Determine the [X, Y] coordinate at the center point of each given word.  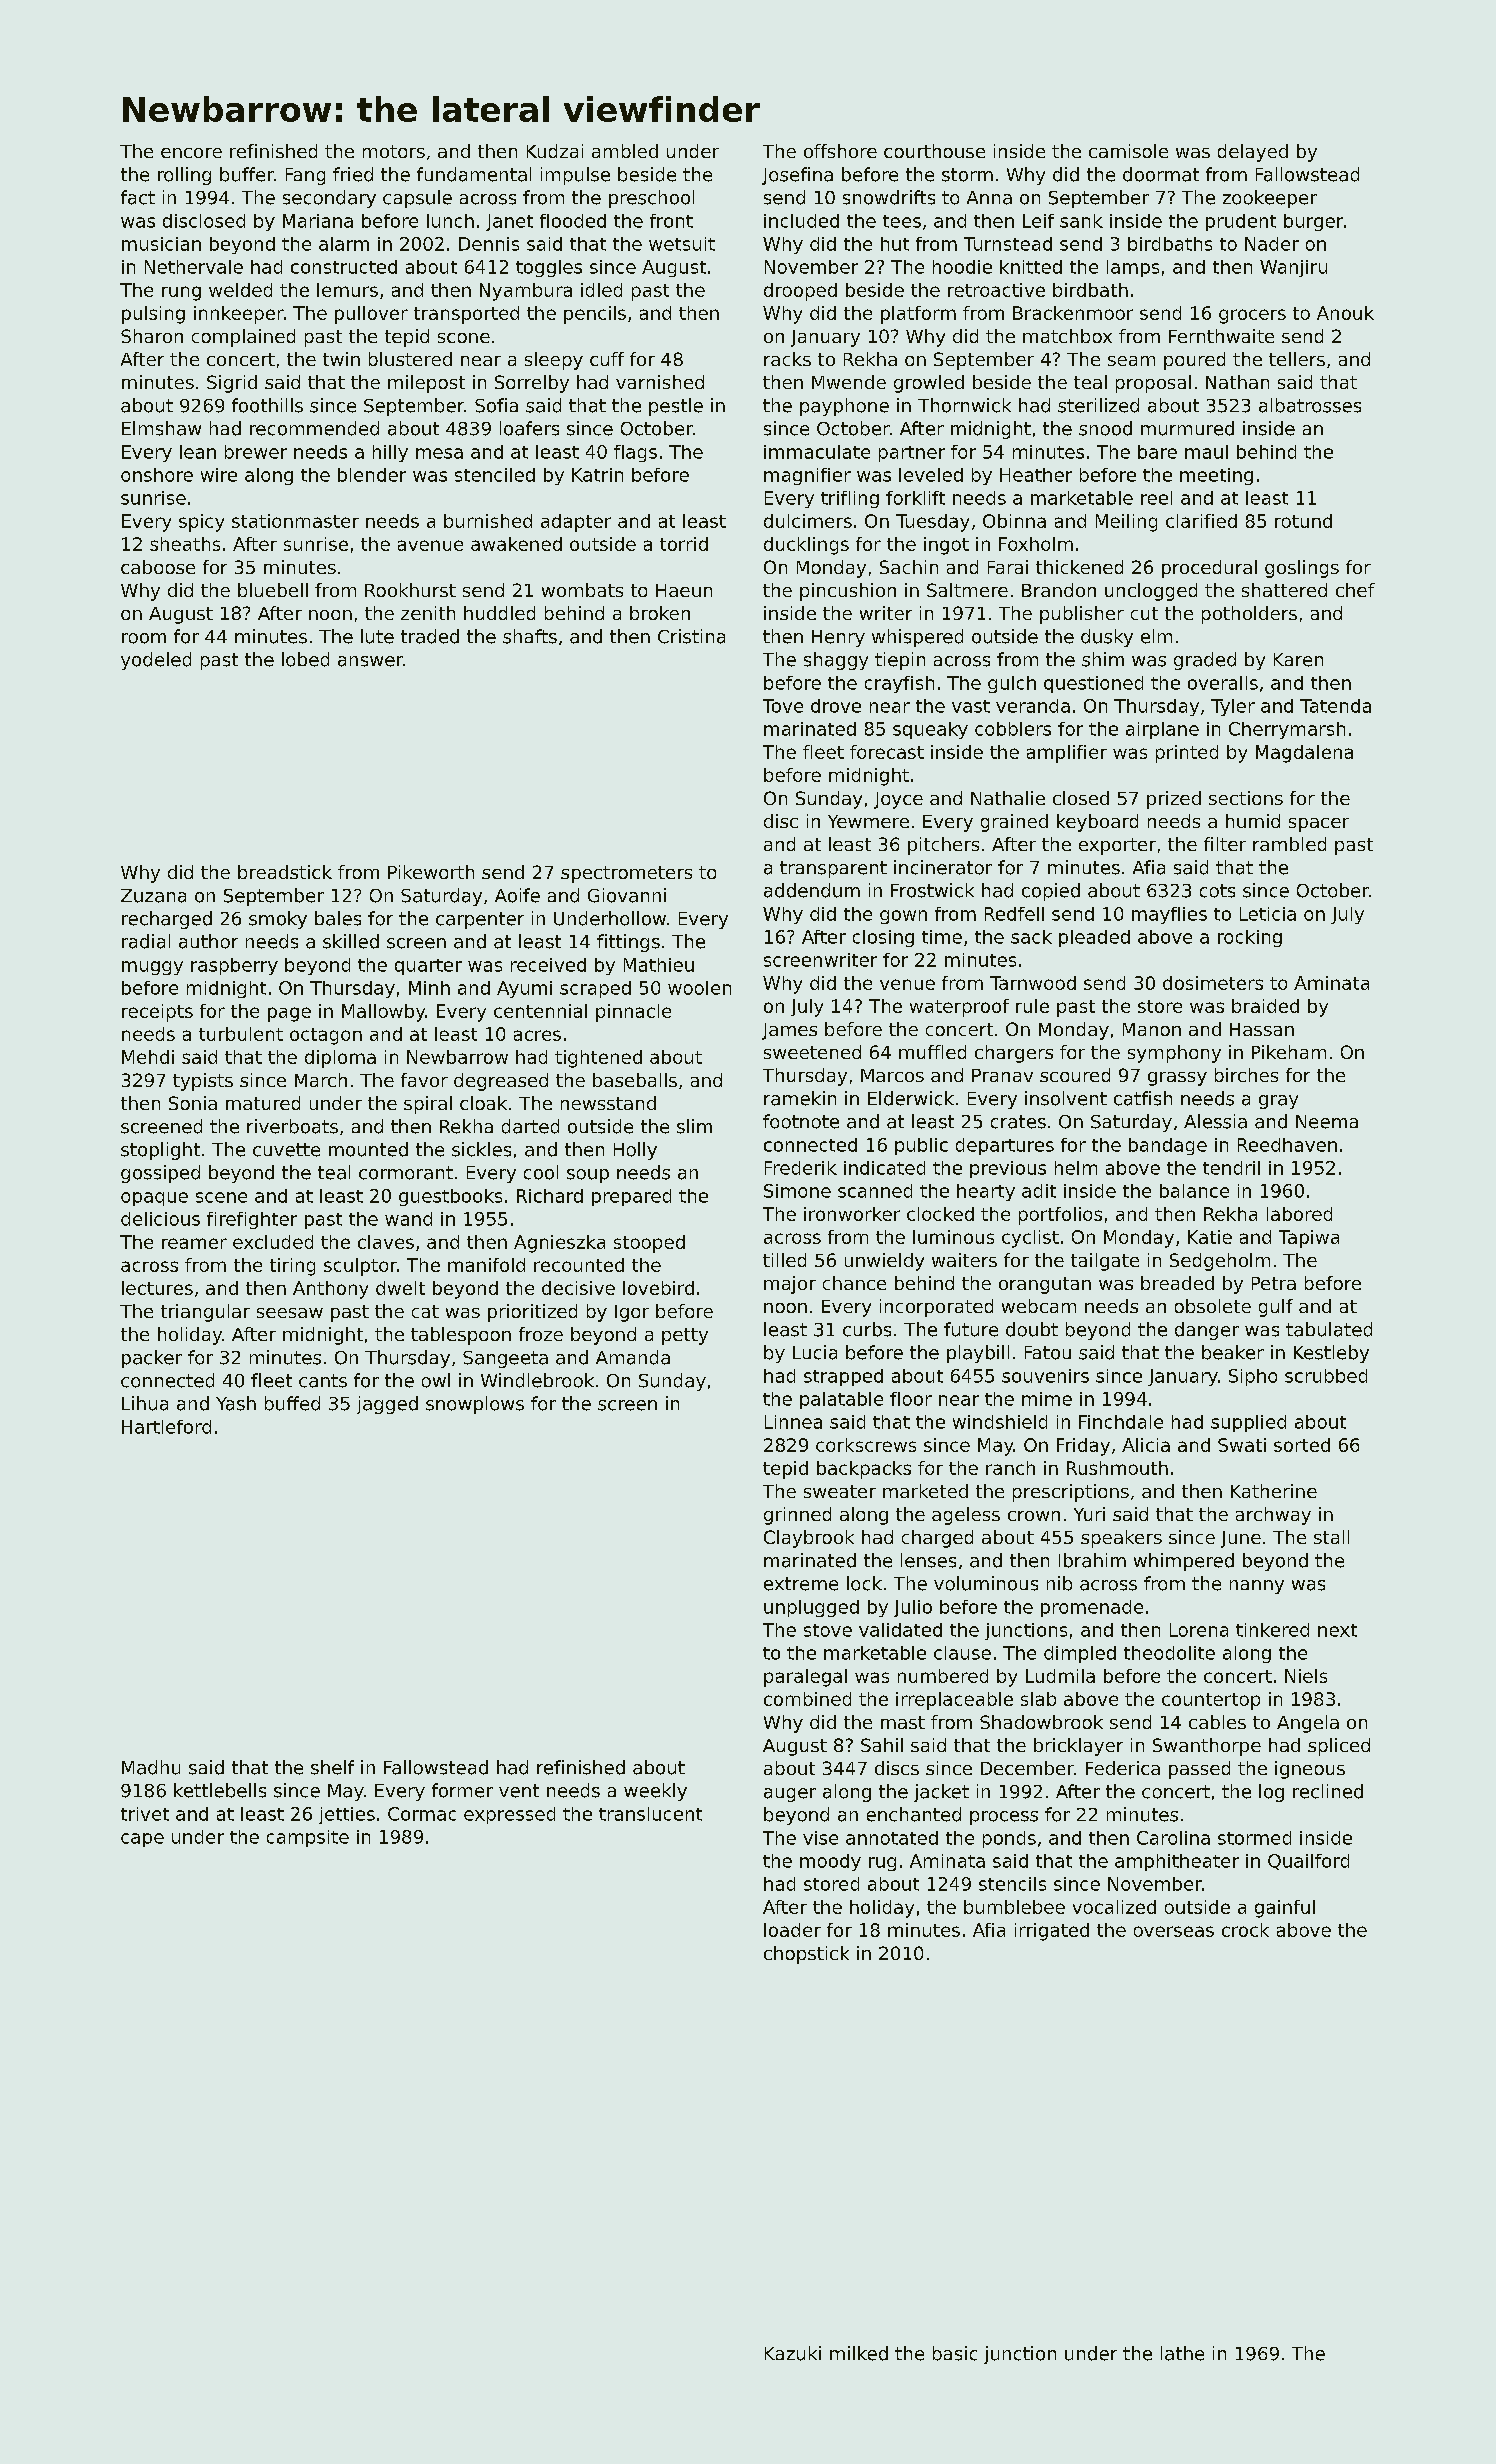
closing [883, 938]
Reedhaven [1287, 1145]
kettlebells [220, 1790]
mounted [368, 1149]
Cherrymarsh [1287, 730]
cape [142, 1840]
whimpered [1184, 1562]
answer [370, 661]
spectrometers [626, 874]
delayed [1253, 153]
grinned [797, 1516]
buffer [247, 174]
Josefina [797, 176]
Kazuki [793, 2353]
